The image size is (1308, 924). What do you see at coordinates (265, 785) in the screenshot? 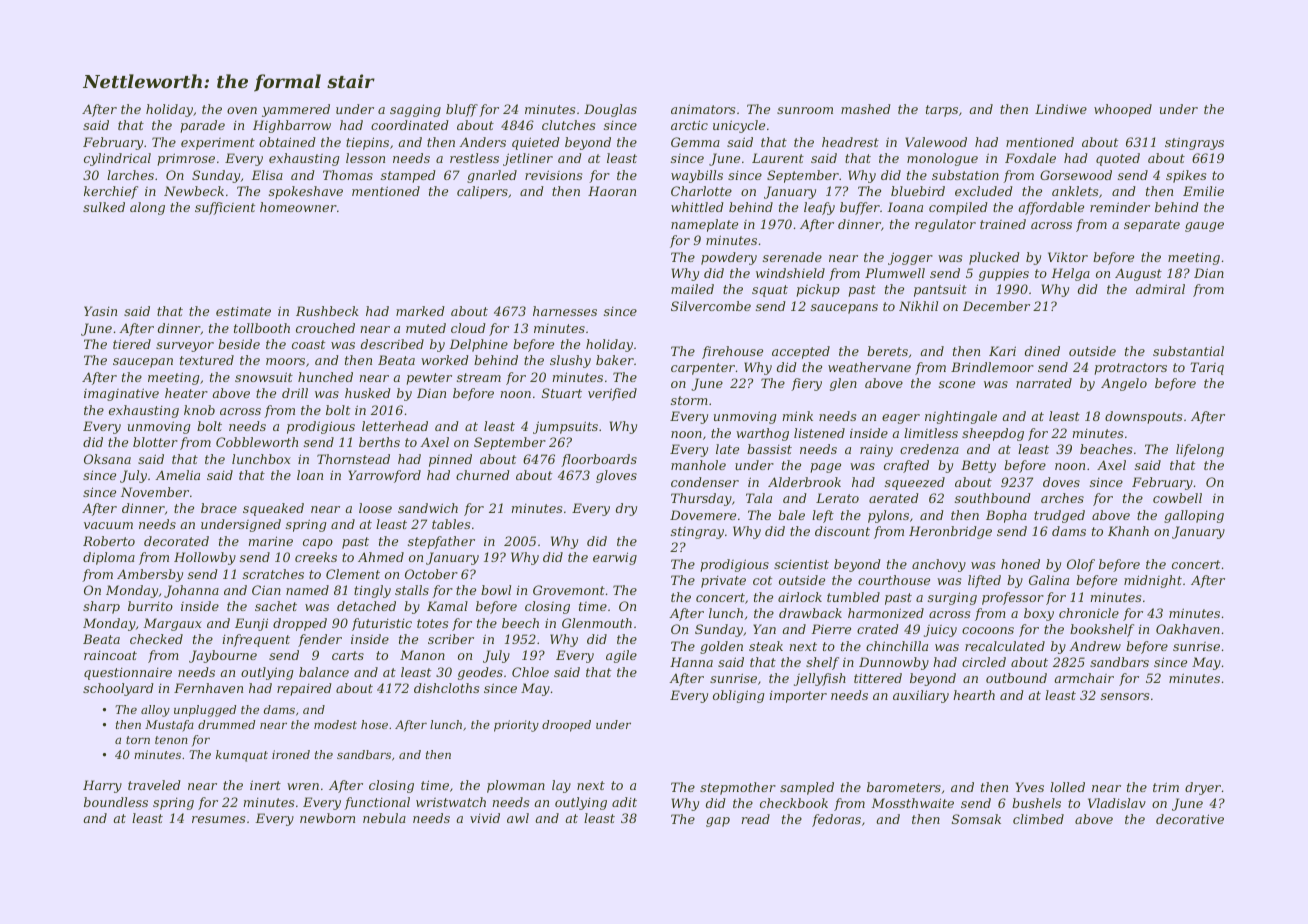
I see `inert` at bounding box center [265, 785].
